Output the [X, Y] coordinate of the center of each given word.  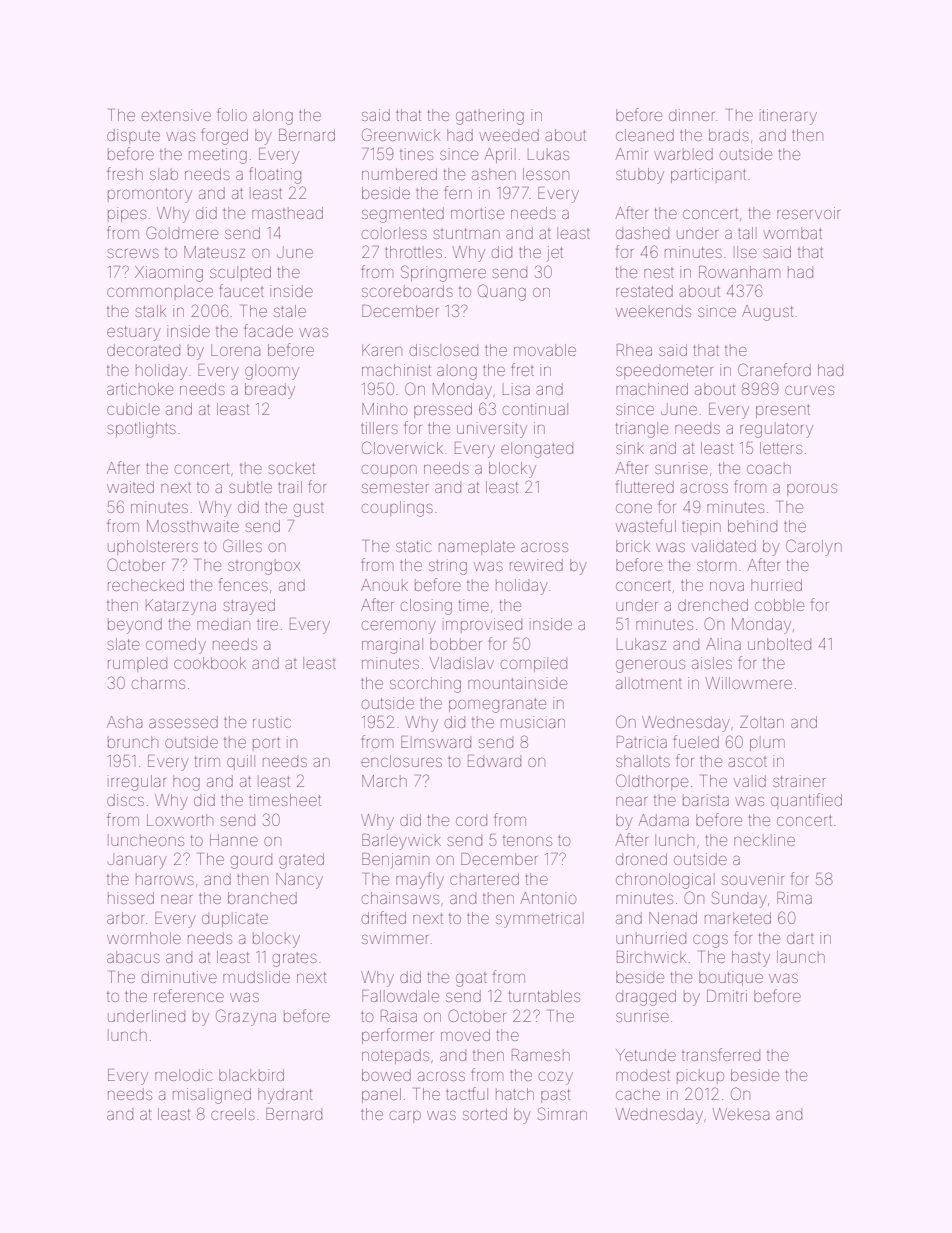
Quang [502, 292]
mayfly [420, 880]
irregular [137, 783]
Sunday [739, 899]
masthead [287, 213]
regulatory [776, 430]
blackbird [251, 1075]
